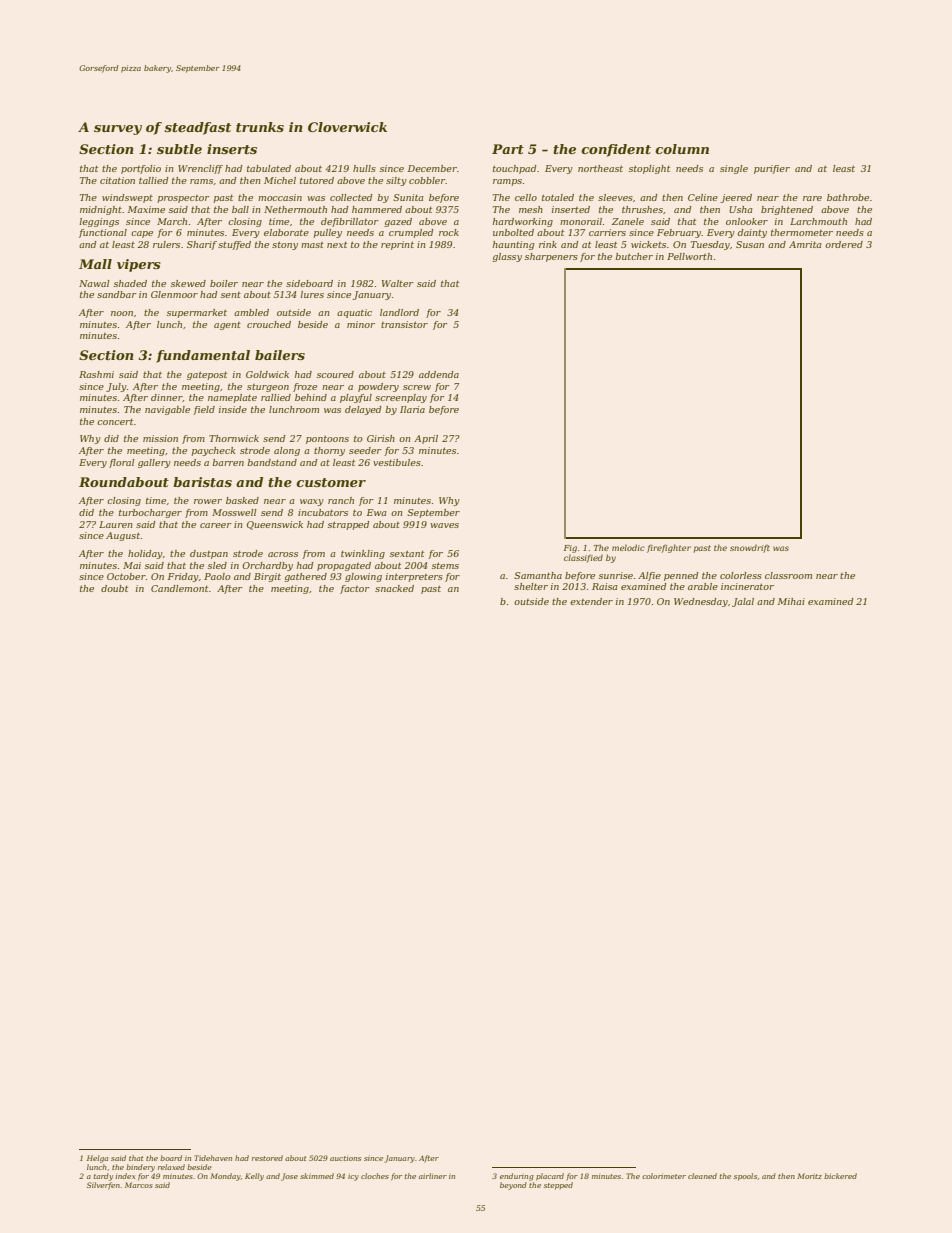 This page has width=952, height=1233. Describe the element at coordinates (743, 602) in the page. I see `Jalal` at that location.
